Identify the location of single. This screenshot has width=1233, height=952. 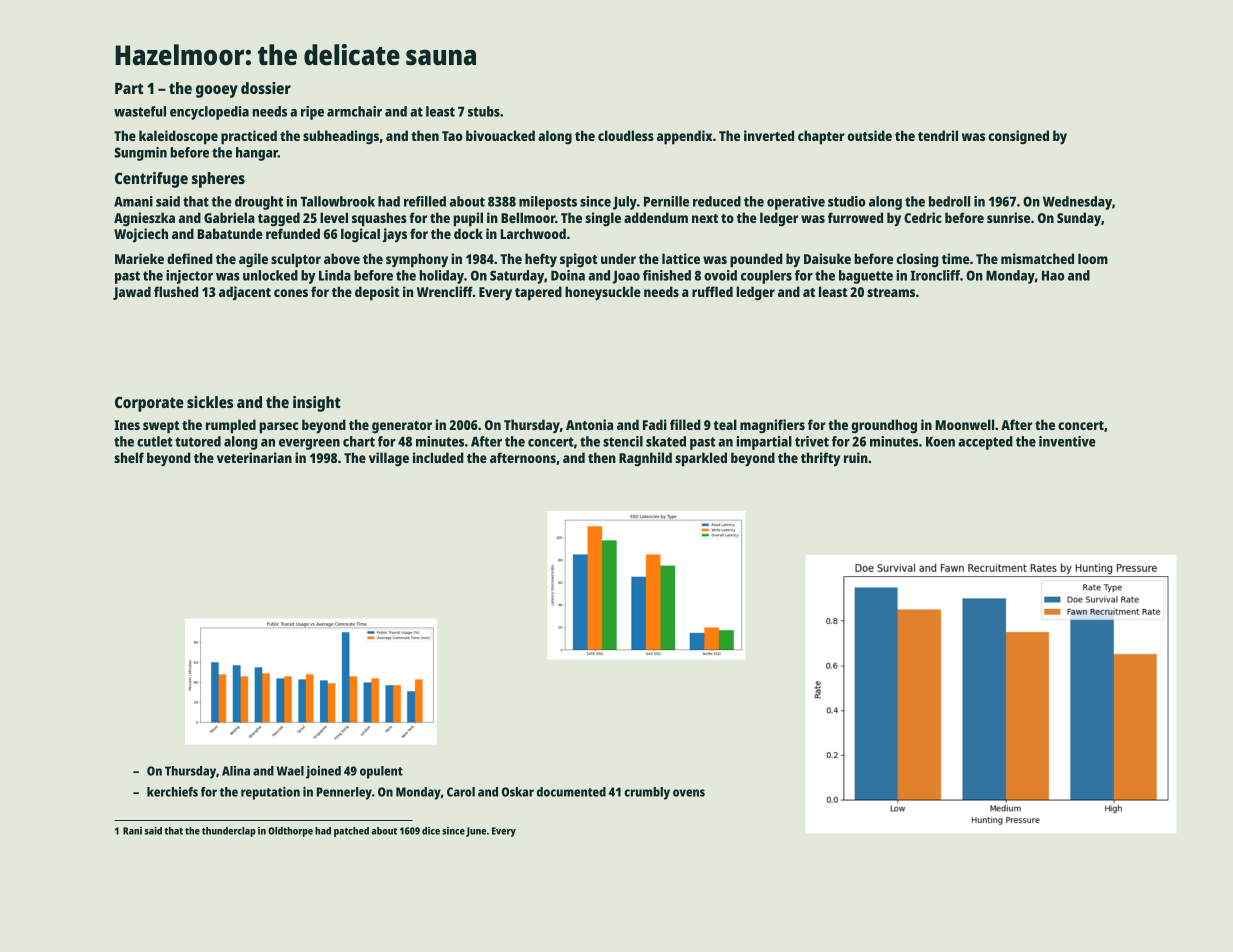
(603, 219).
